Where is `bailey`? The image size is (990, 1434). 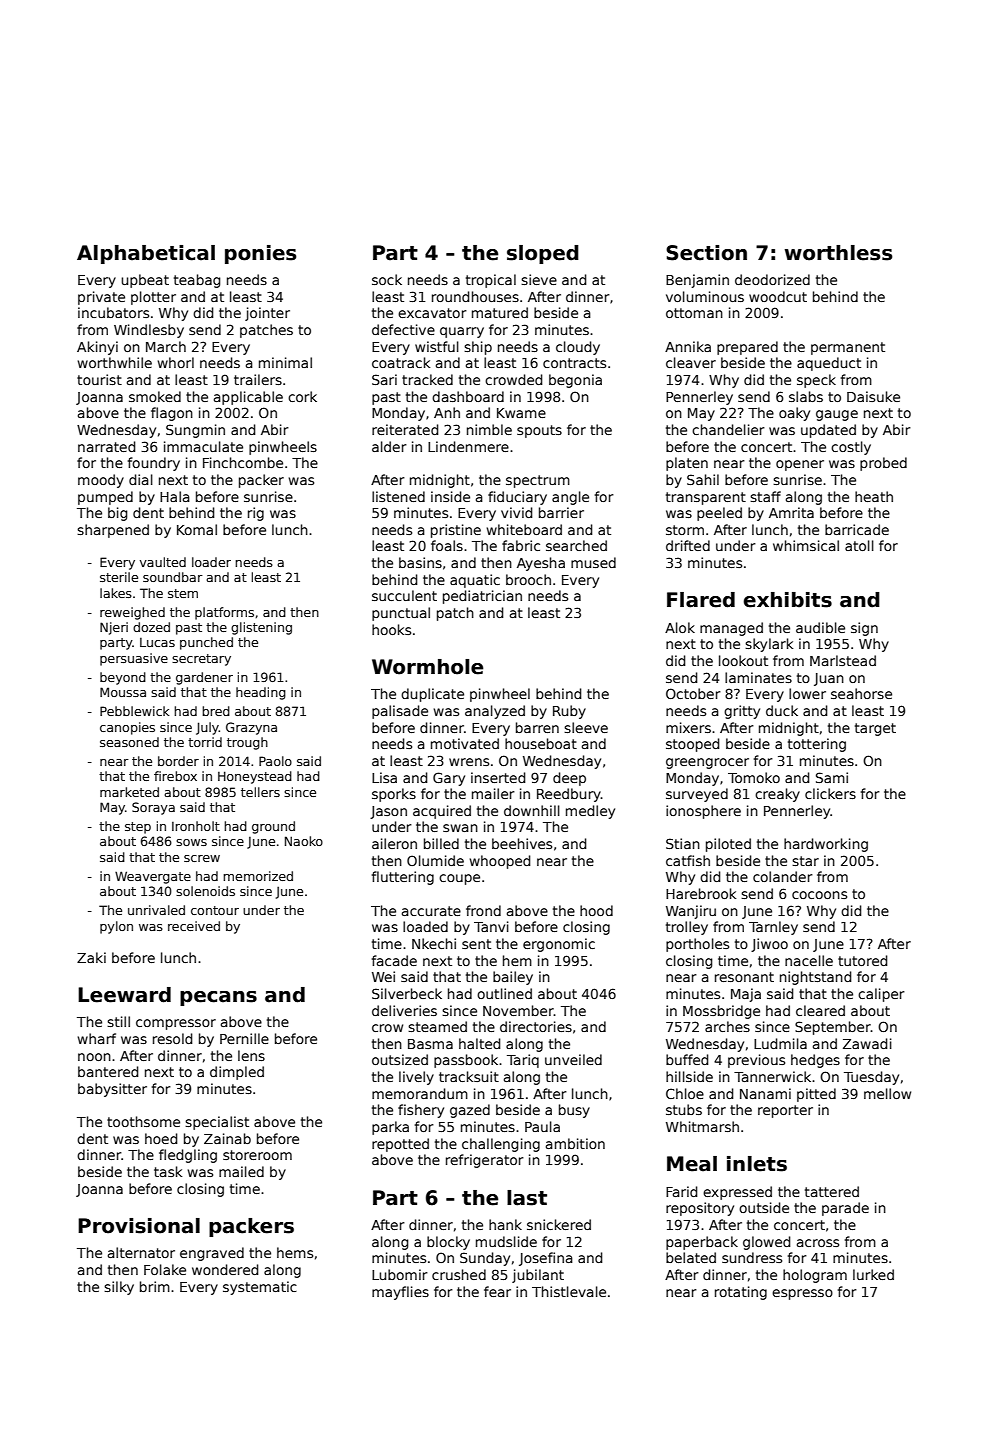
bailey is located at coordinates (513, 978).
